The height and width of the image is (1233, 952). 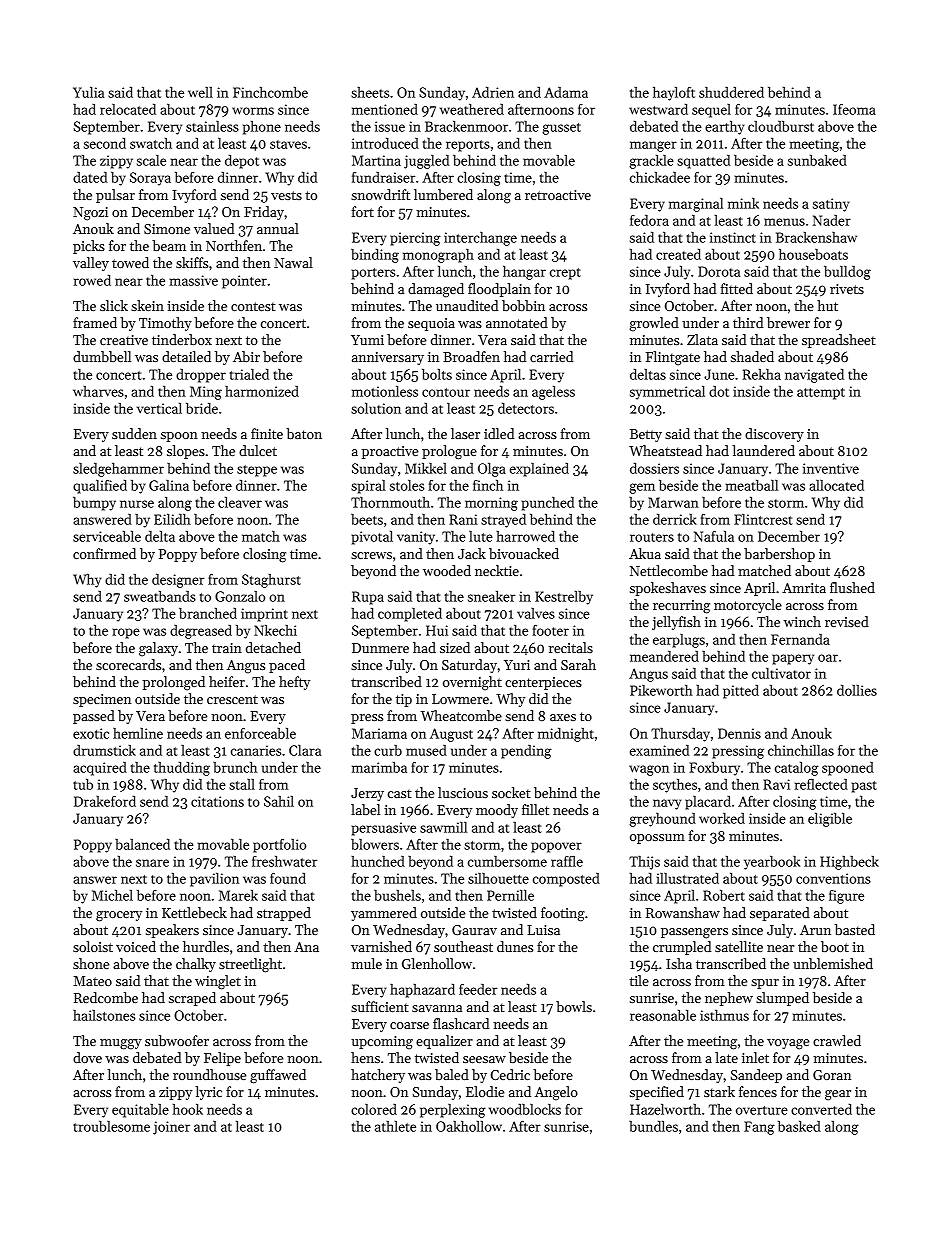 What do you see at coordinates (244, 282) in the image?
I see `pointer` at bounding box center [244, 282].
